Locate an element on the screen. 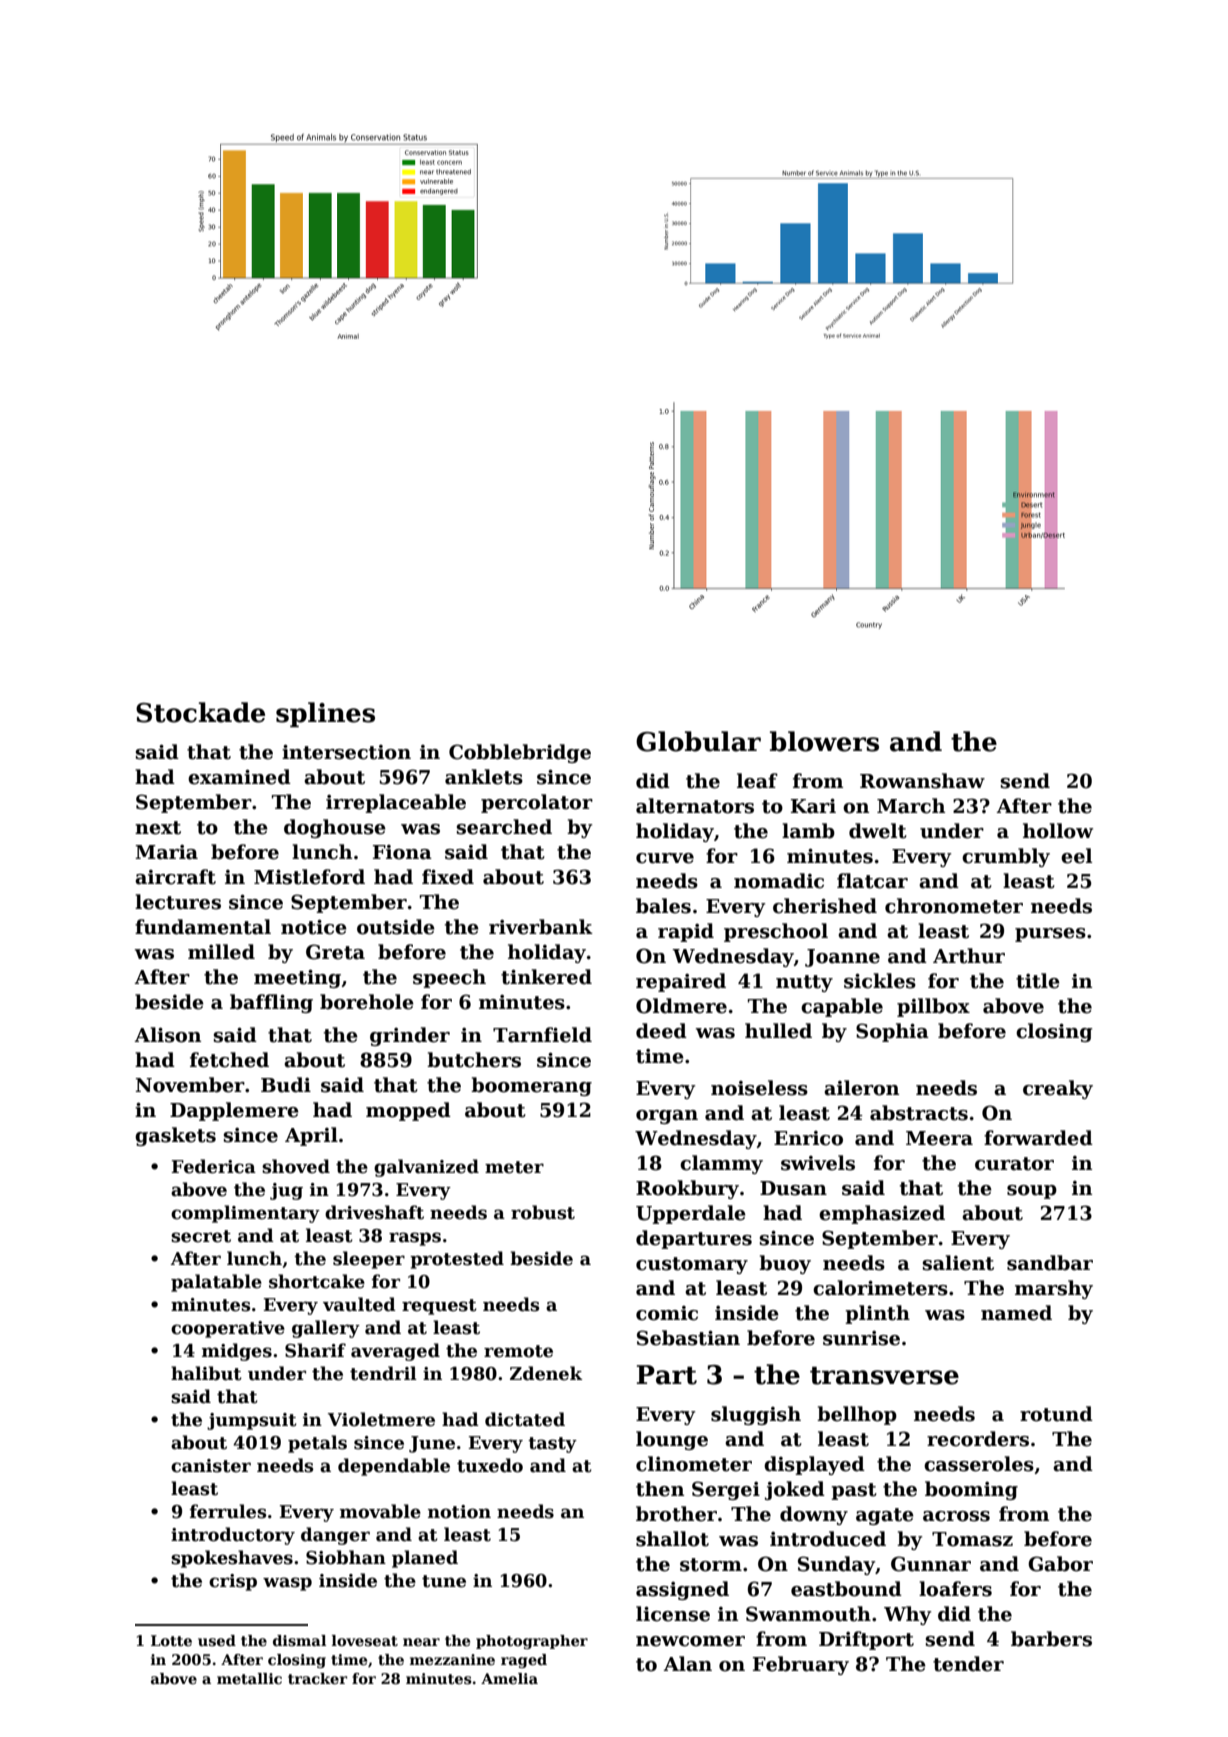 The image size is (1228, 1737). wasp is located at coordinates (287, 1584).
